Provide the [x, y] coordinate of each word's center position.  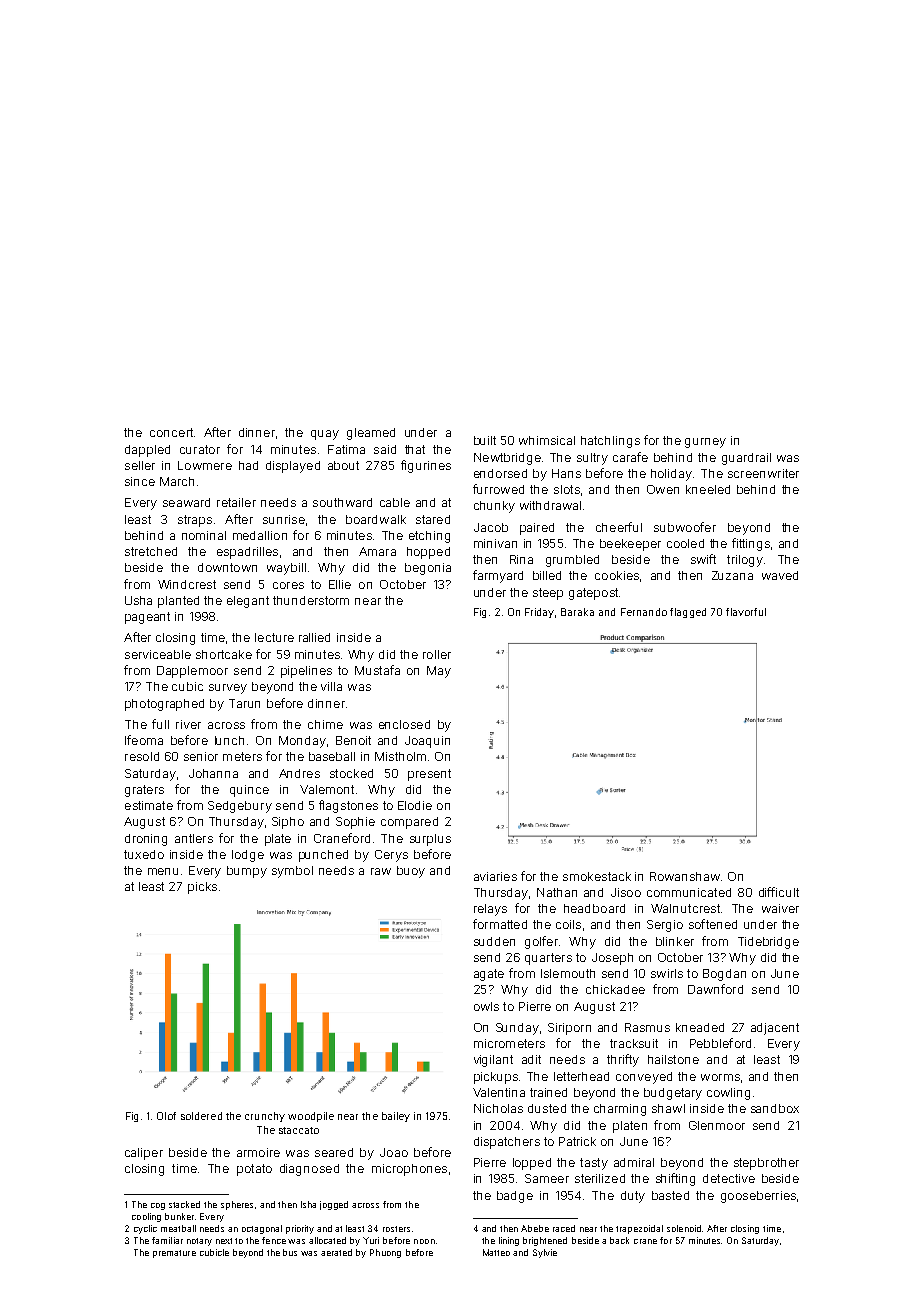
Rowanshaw [685, 876]
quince [249, 791]
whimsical [547, 440]
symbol [292, 872]
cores [288, 585]
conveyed [644, 1078]
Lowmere [205, 465]
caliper [144, 1154]
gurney [705, 443]
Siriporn [569, 1029]
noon [424, 1241]
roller [437, 654]
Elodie [415, 805]
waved [780, 575]
